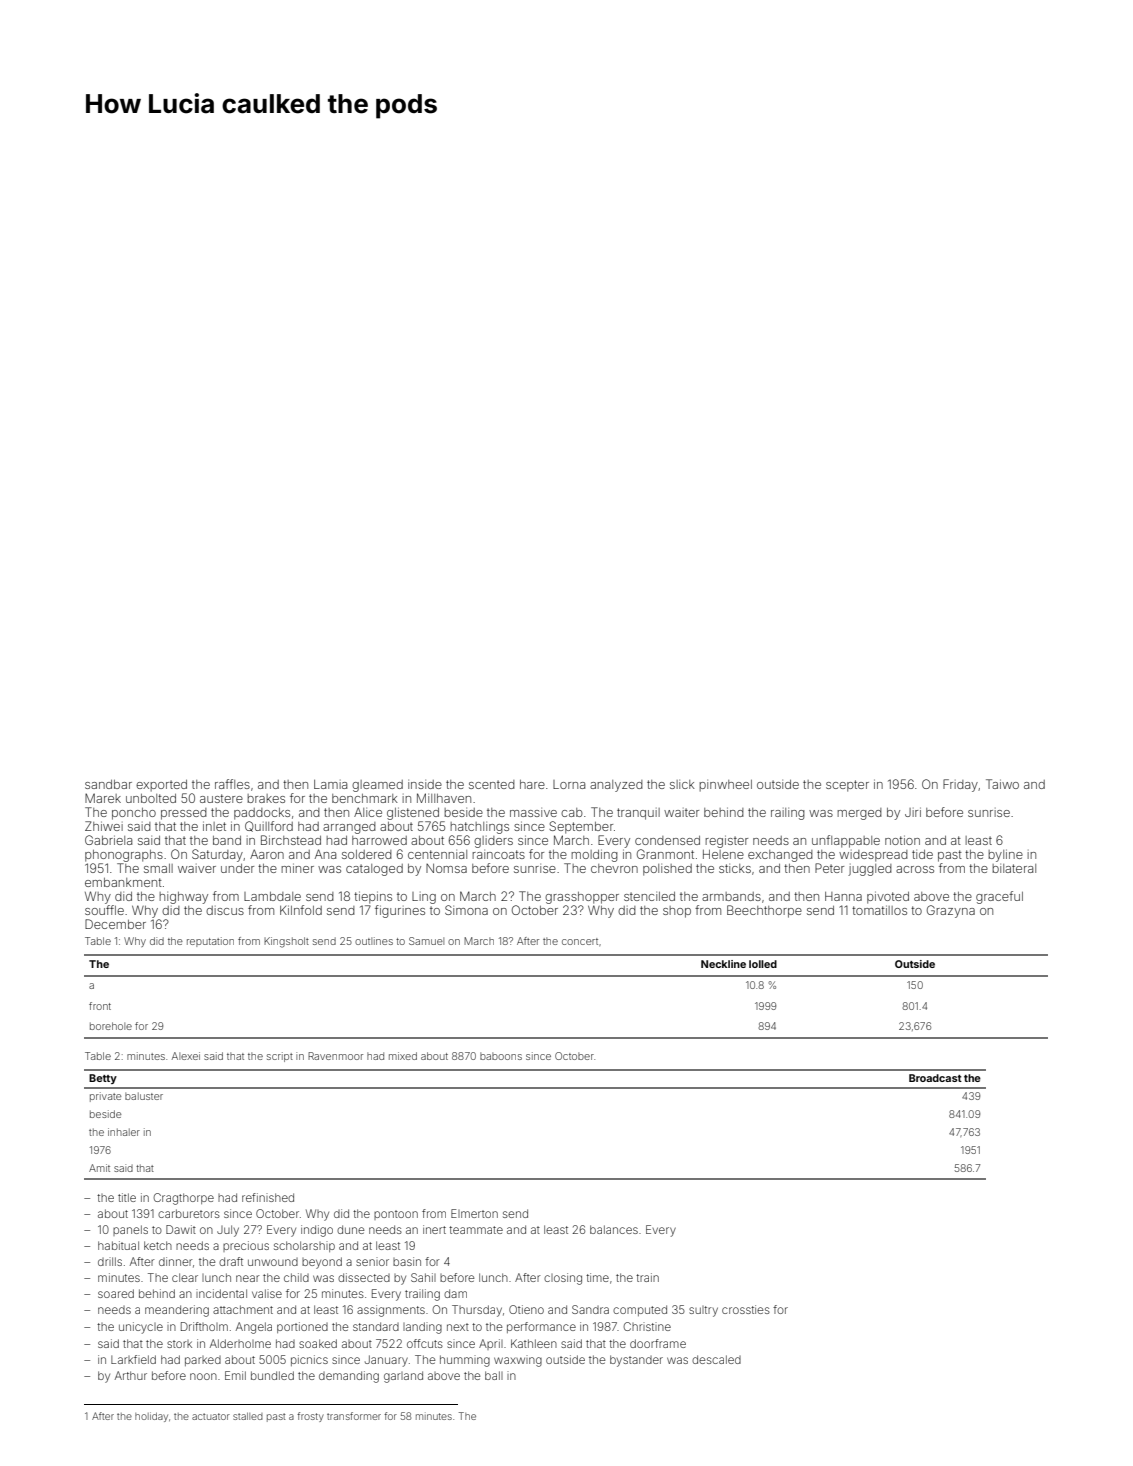 This document has width=1133, height=1466. I want to click on pinwheel, so click(725, 785).
